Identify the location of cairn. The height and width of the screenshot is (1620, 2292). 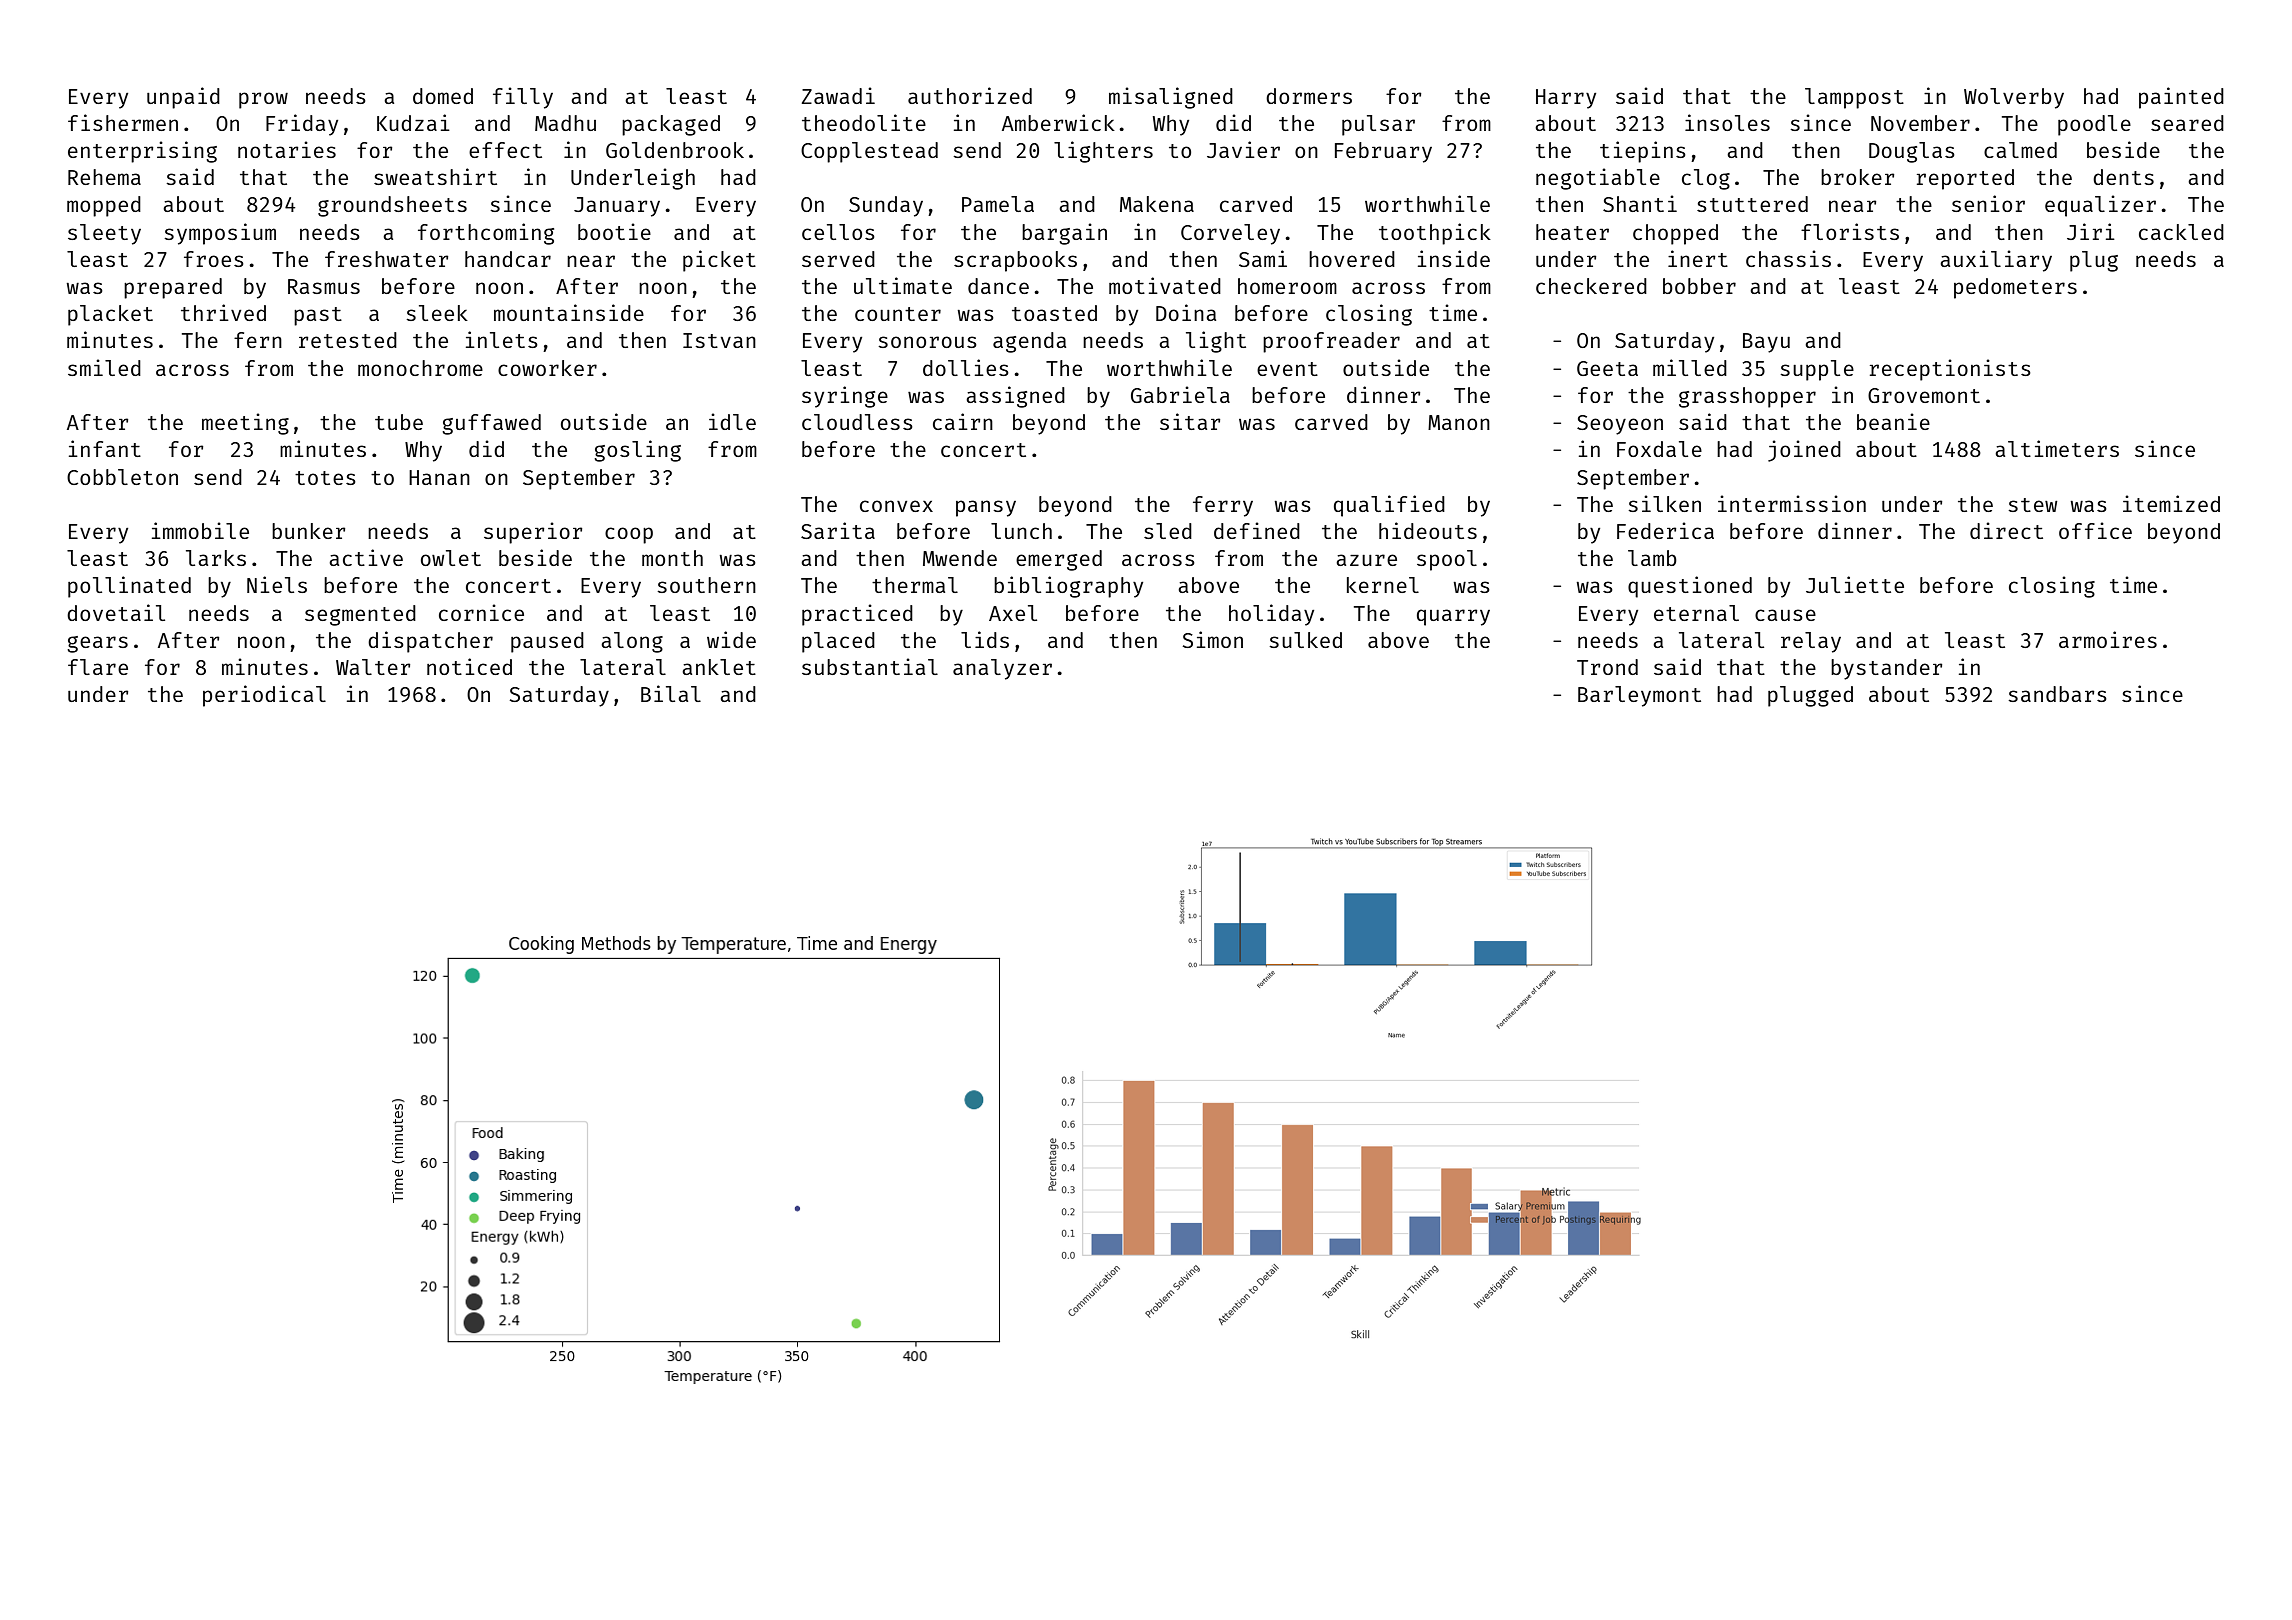
(963, 421).
